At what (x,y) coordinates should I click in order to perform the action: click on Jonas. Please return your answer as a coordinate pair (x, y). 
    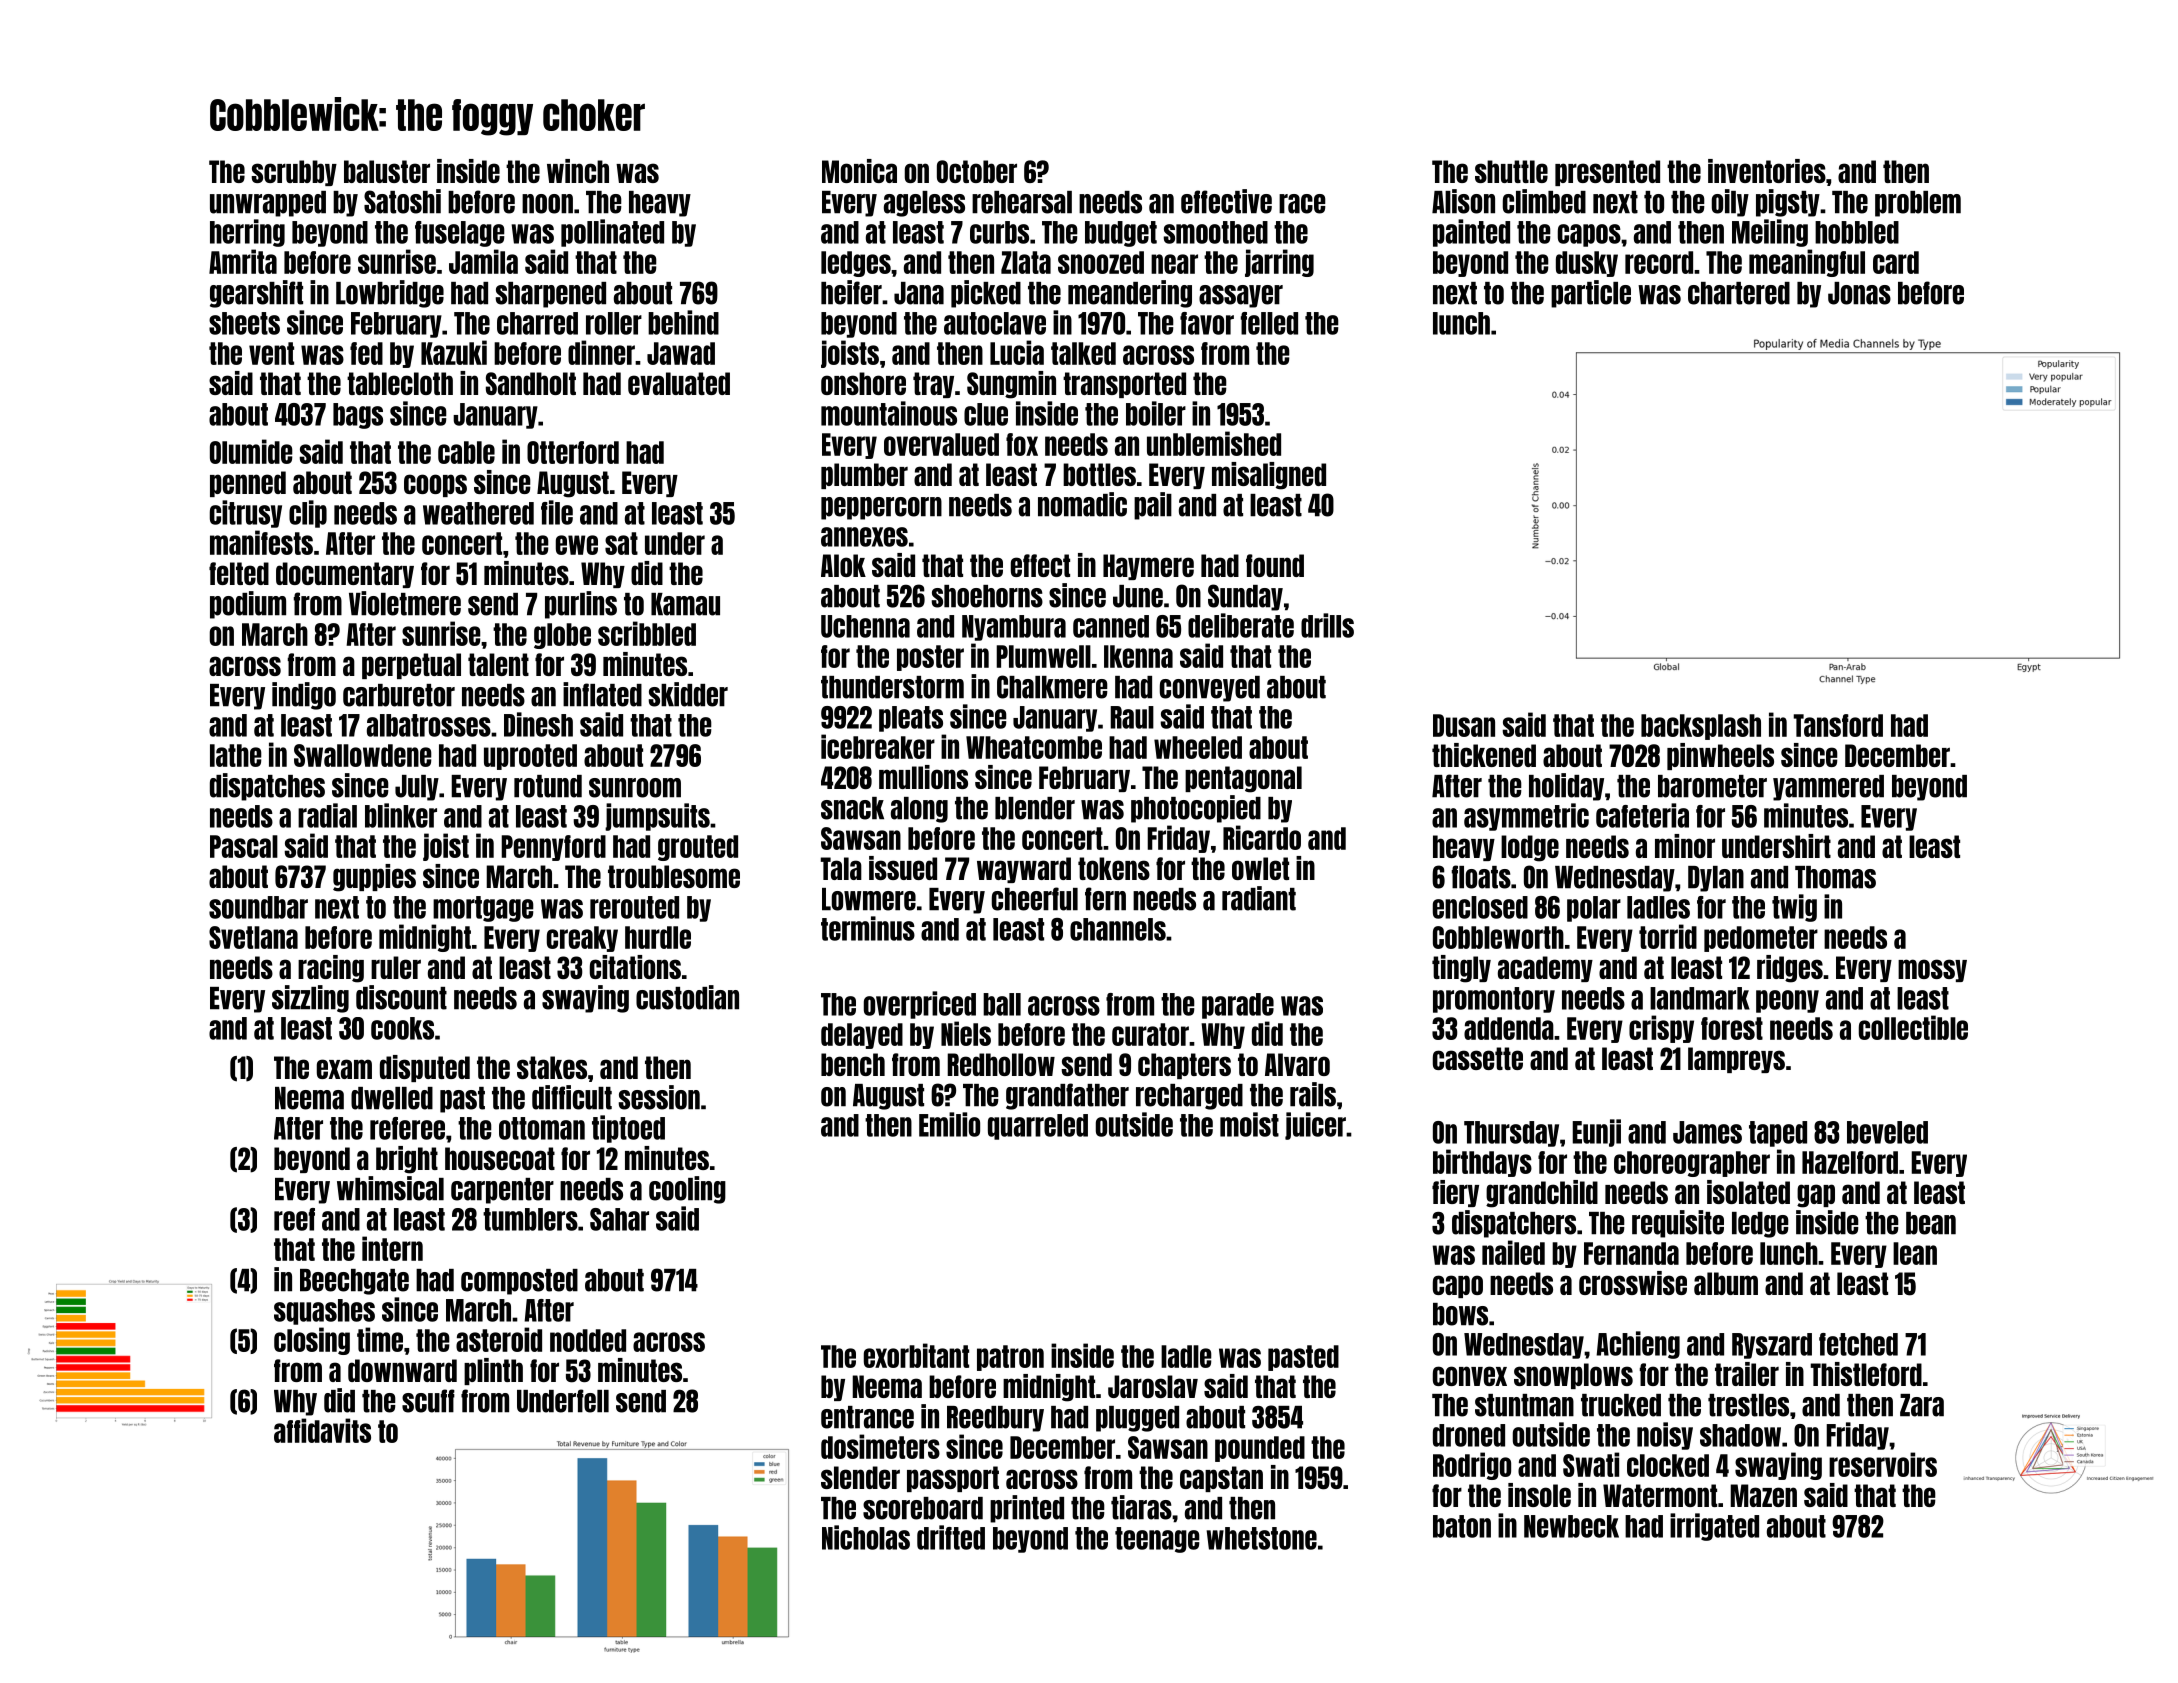
    Looking at the image, I should click on (1859, 293).
